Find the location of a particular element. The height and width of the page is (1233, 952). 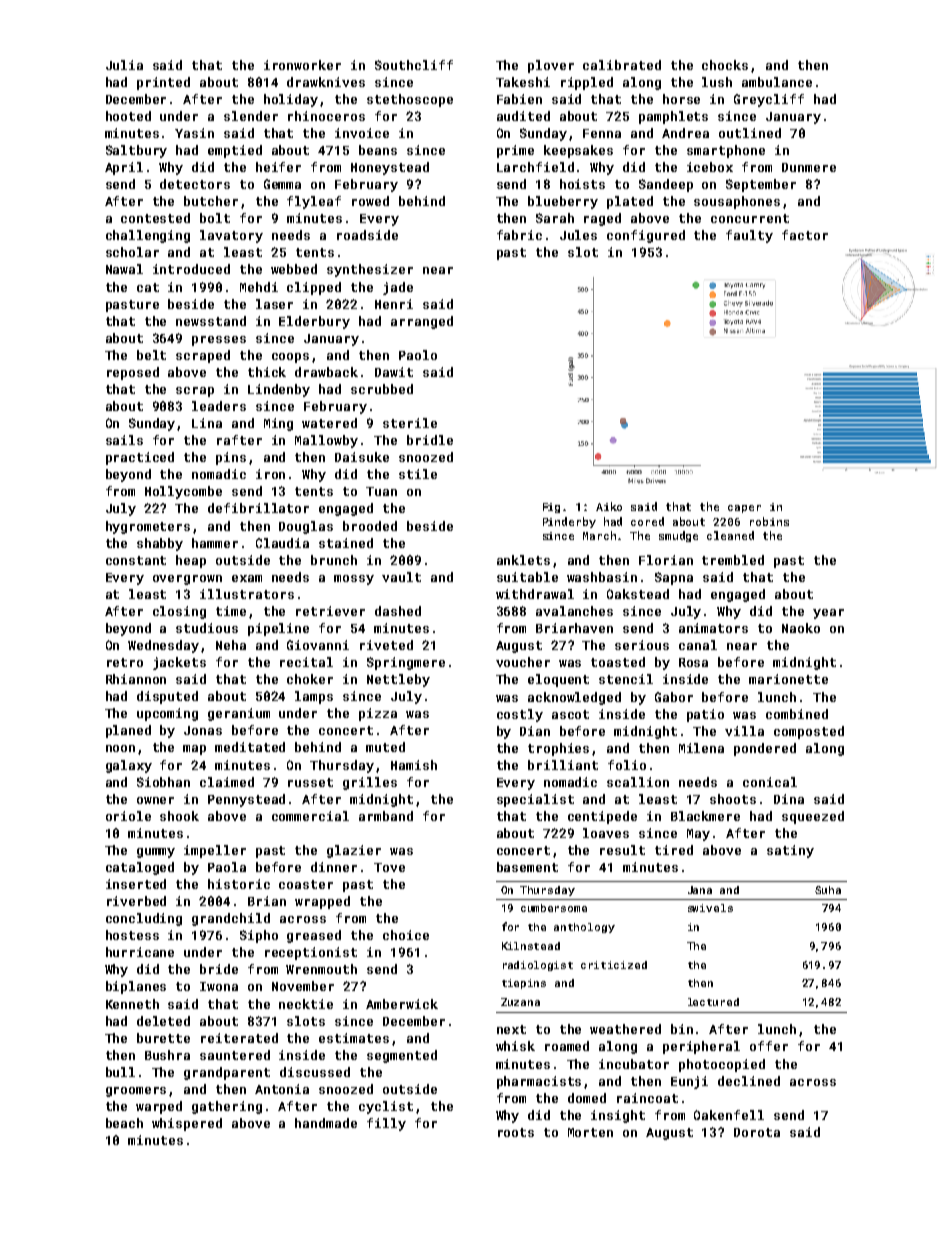

whispered is located at coordinates (187, 1124).
